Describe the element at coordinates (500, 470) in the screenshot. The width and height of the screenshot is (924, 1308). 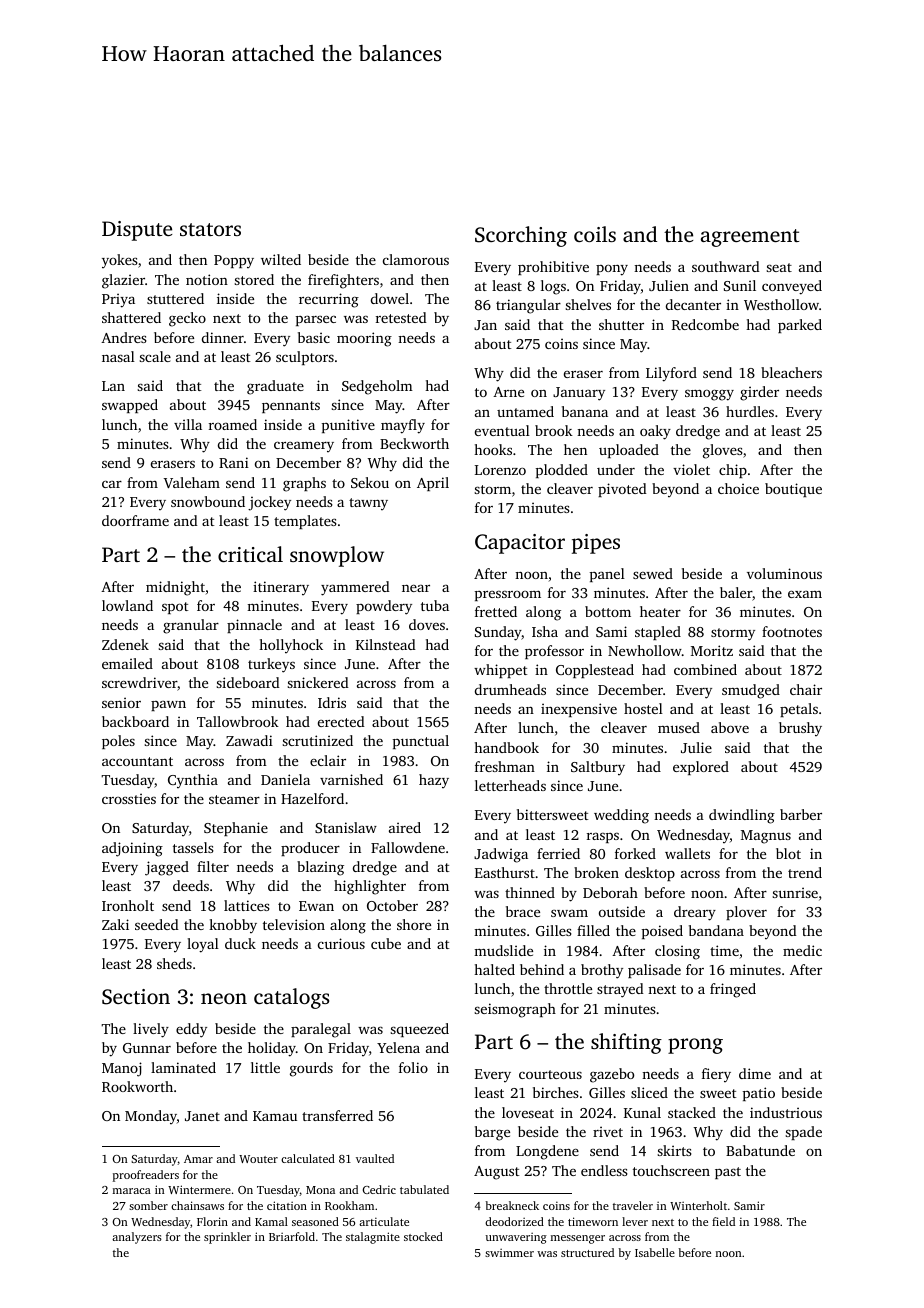
I see `Lorenzo` at that location.
